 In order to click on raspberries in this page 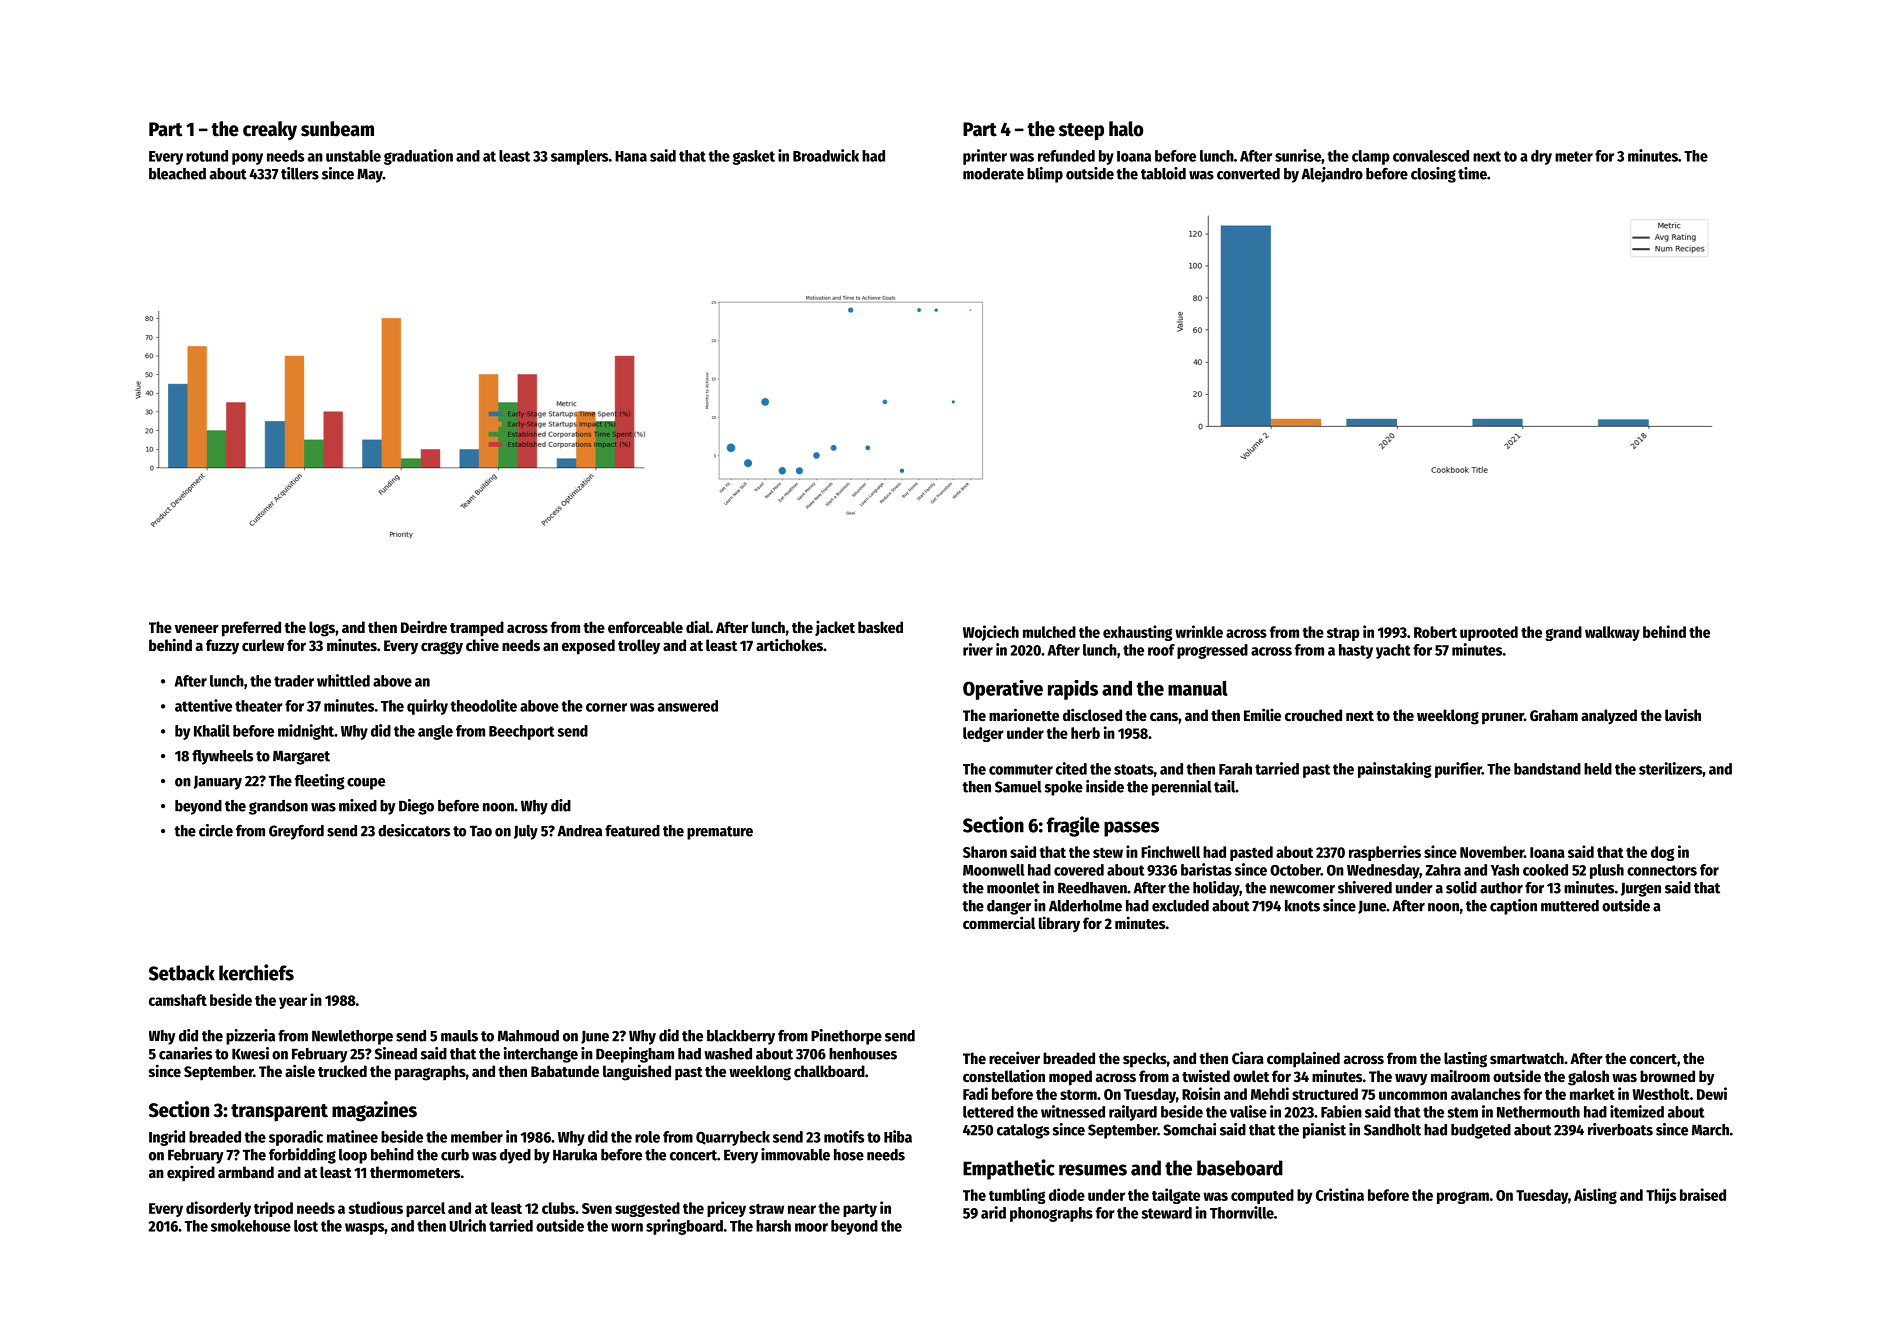, I will do `click(1385, 853)`.
